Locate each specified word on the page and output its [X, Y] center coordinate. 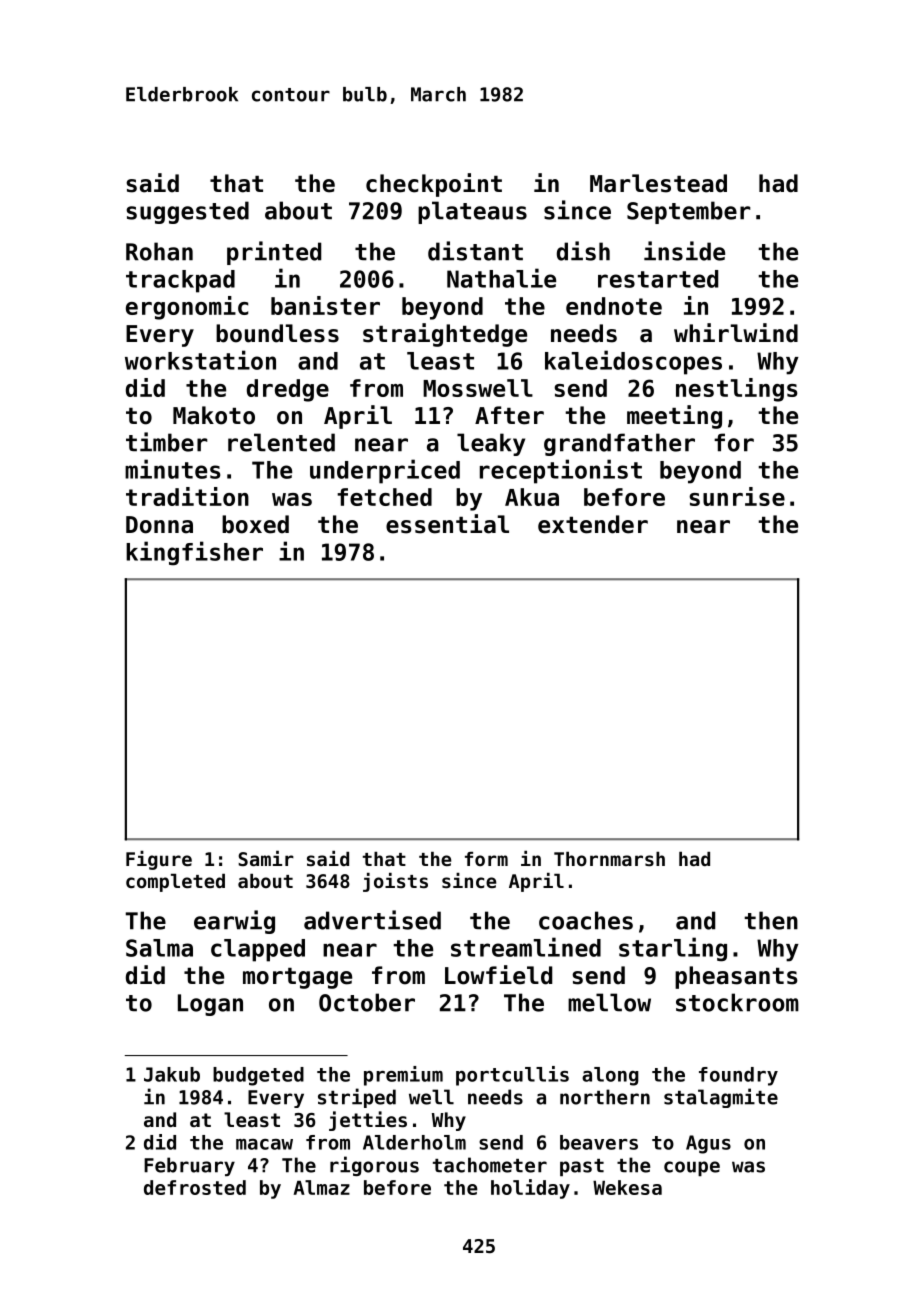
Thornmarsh [609, 859]
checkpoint [434, 185]
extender [593, 524]
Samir [266, 858]
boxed [255, 524]
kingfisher [194, 553]
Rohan [159, 251]
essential [447, 524]
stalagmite [721, 1098]
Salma [159, 948]
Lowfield [498, 975]
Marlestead [658, 183]
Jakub [172, 1074]
